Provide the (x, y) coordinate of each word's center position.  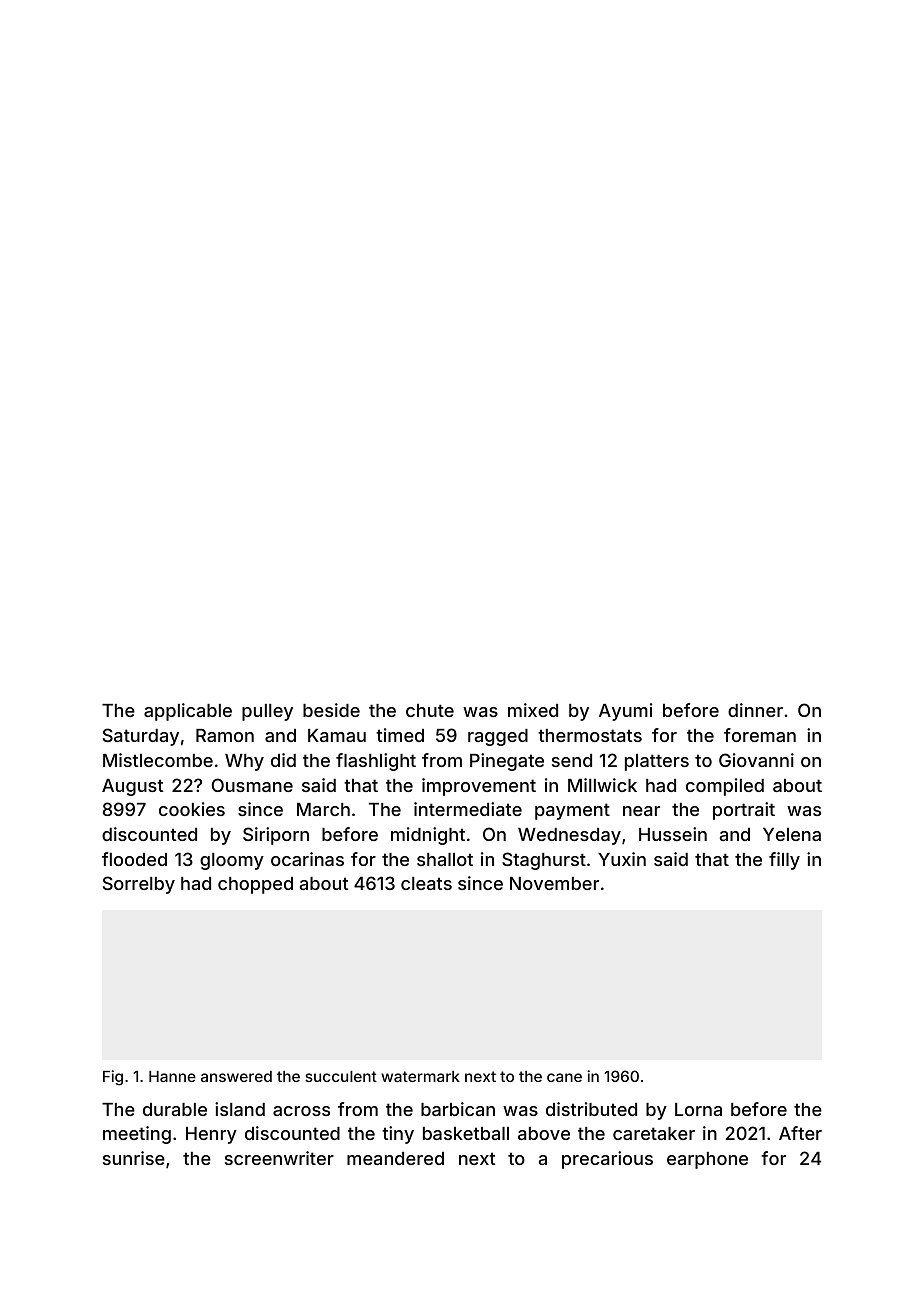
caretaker (654, 1133)
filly (784, 861)
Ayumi (625, 712)
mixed (533, 710)
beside (331, 710)
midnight (428, 836)
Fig (113, 1078)
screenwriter (279, 1158)
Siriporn (276, 836)
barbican (458, 1109)
